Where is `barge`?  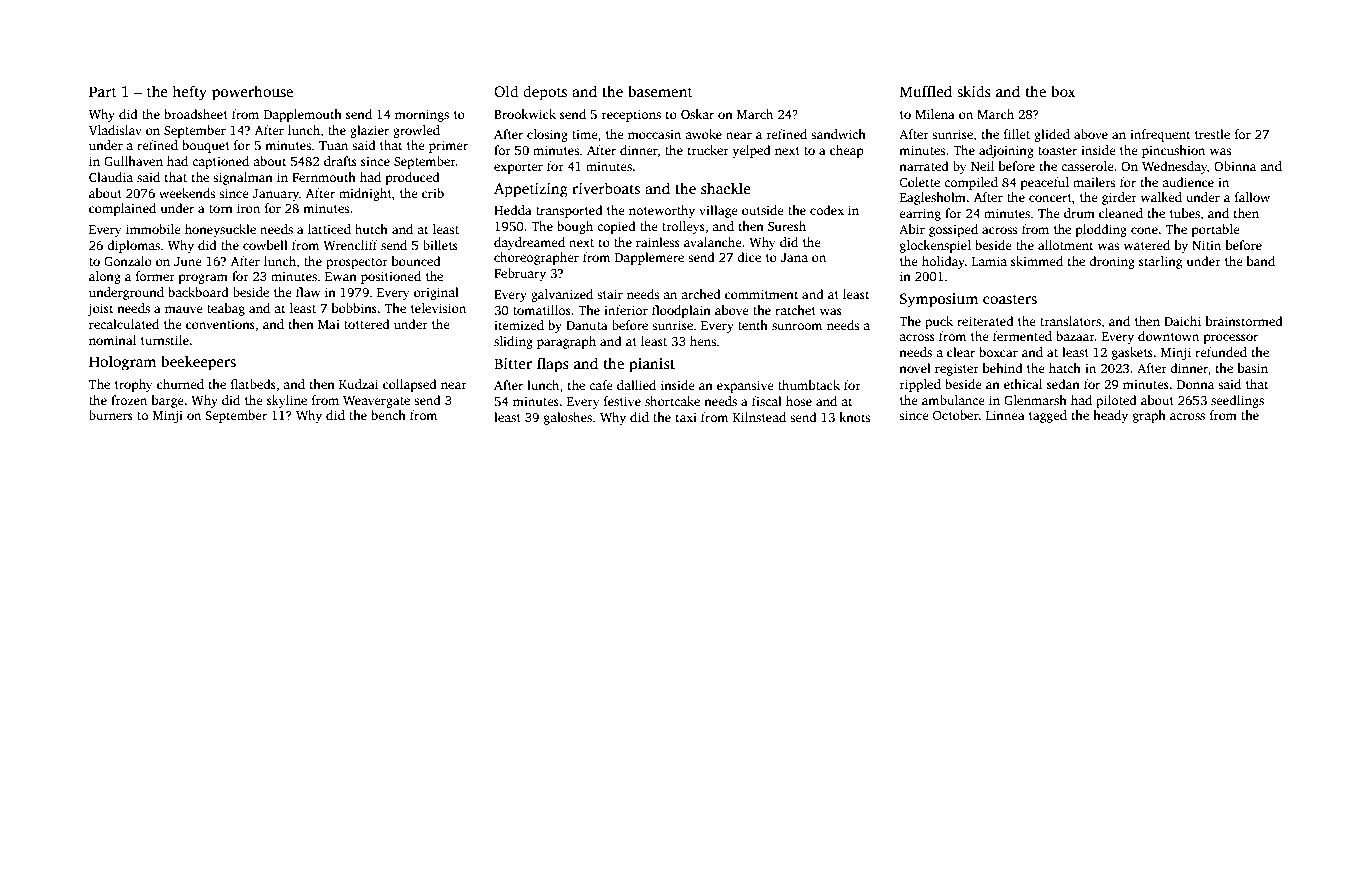
barge is located at coordinates (168, 401).
